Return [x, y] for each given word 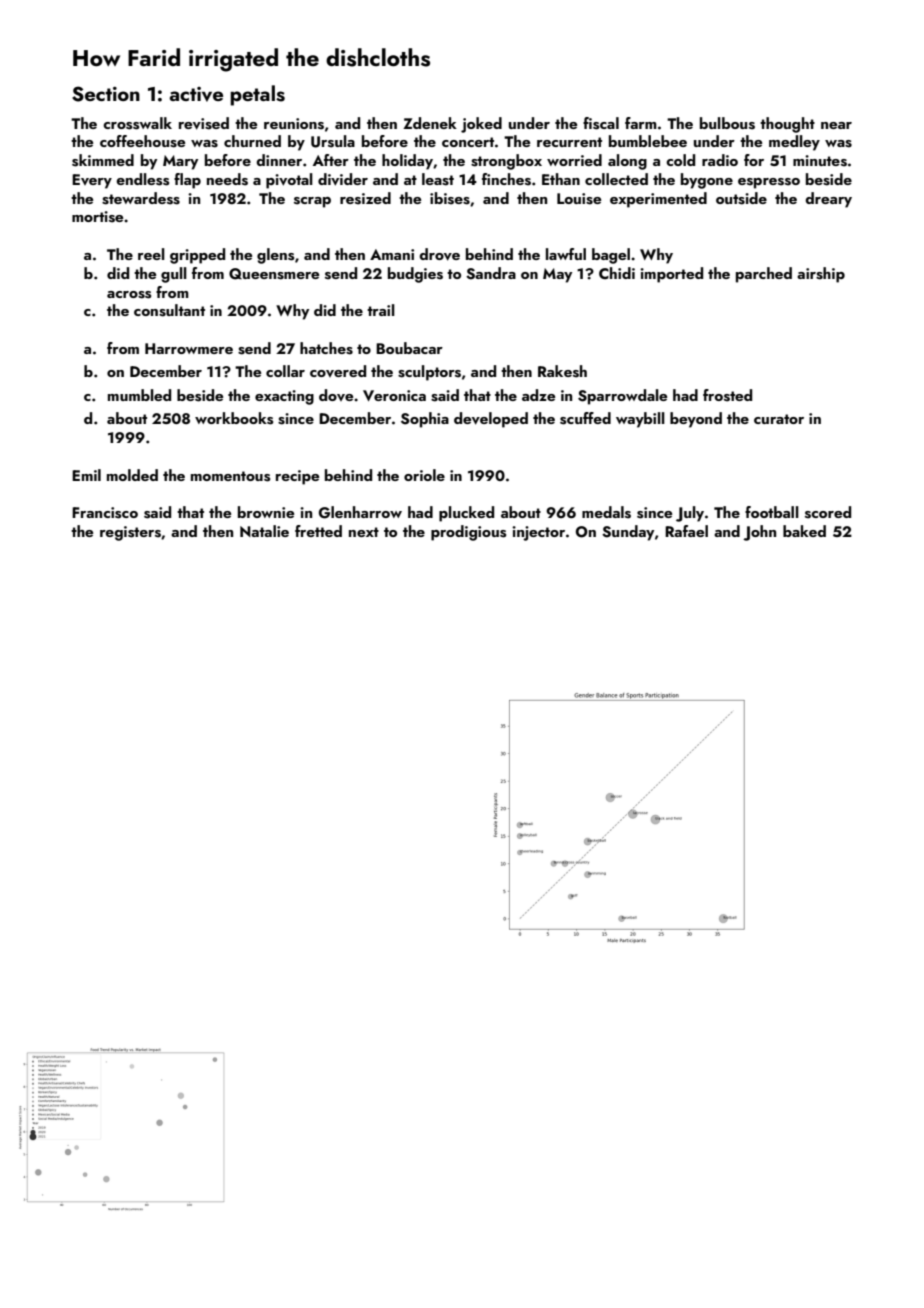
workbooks [234, 418]
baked [804, 531]
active [196, 94]
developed [491, 420]
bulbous [727, 123]
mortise [97, 217]
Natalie [264, 531]
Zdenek [430, 123]
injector [538, 533]
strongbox [506, 162]
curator [779, 419]
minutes [820, 161]
